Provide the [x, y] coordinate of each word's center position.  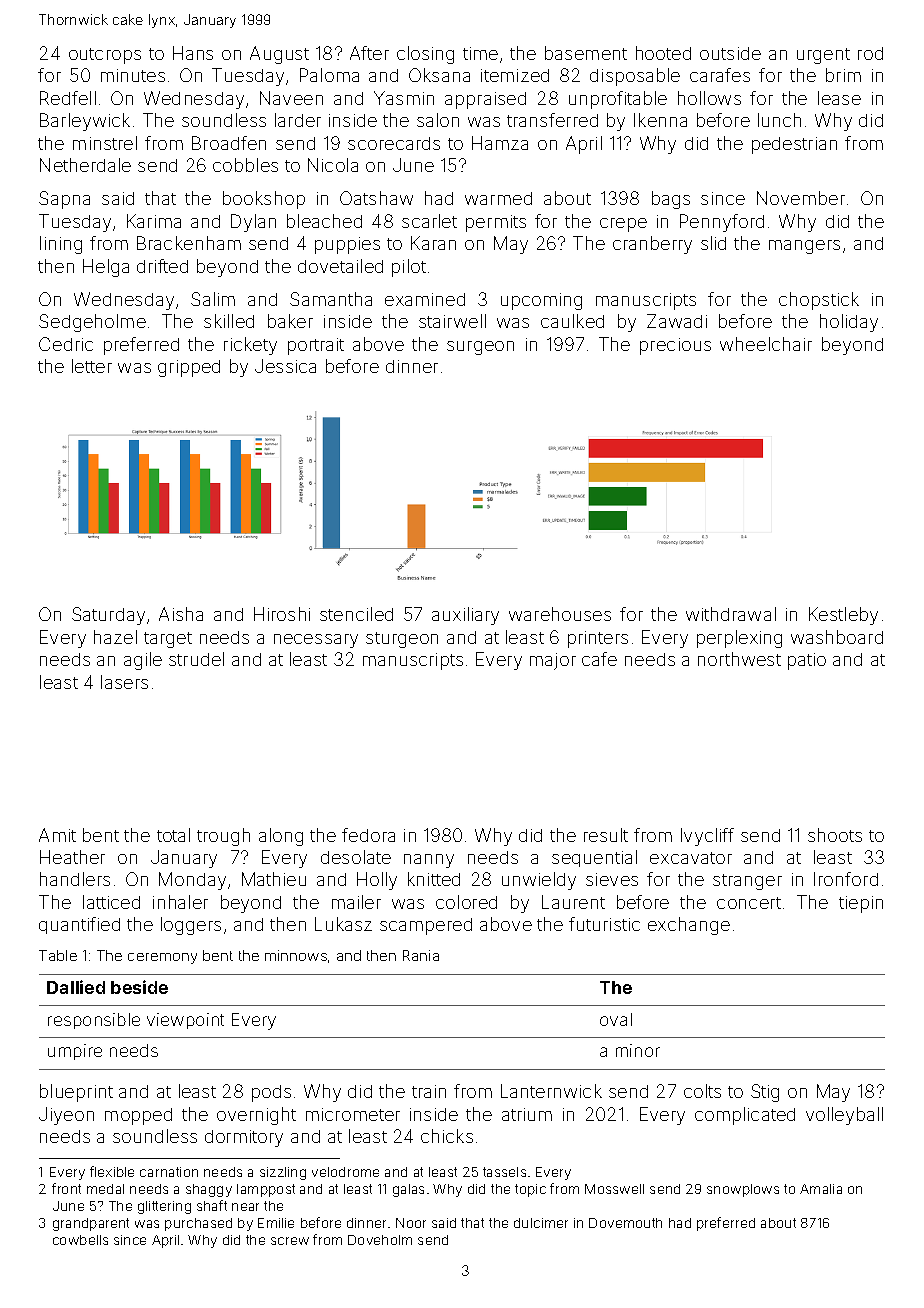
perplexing [739, 639]
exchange [689, 926]
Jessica [285, 366]
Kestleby [843, 616]
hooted [663, 53]
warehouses [560, 614]
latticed [111, 902]
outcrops [105, 56]
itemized [515, 75]
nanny [429, 861]
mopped [138, 1116]
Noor [411, 1223]
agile [143, 661]
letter [92, 366]
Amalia [821, 1189]
